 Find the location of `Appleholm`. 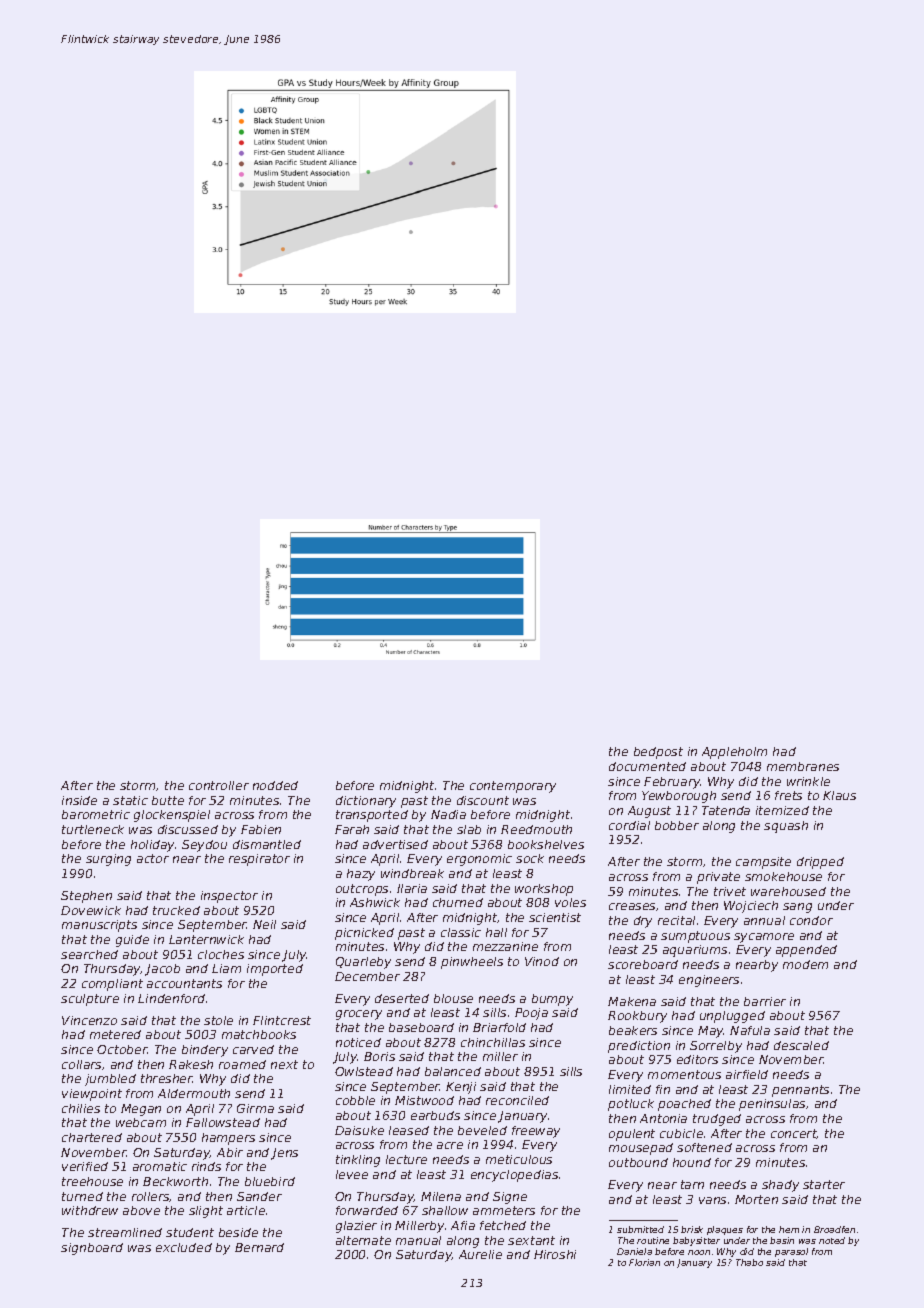

Appleholm is located at coordinates (734, 753).
